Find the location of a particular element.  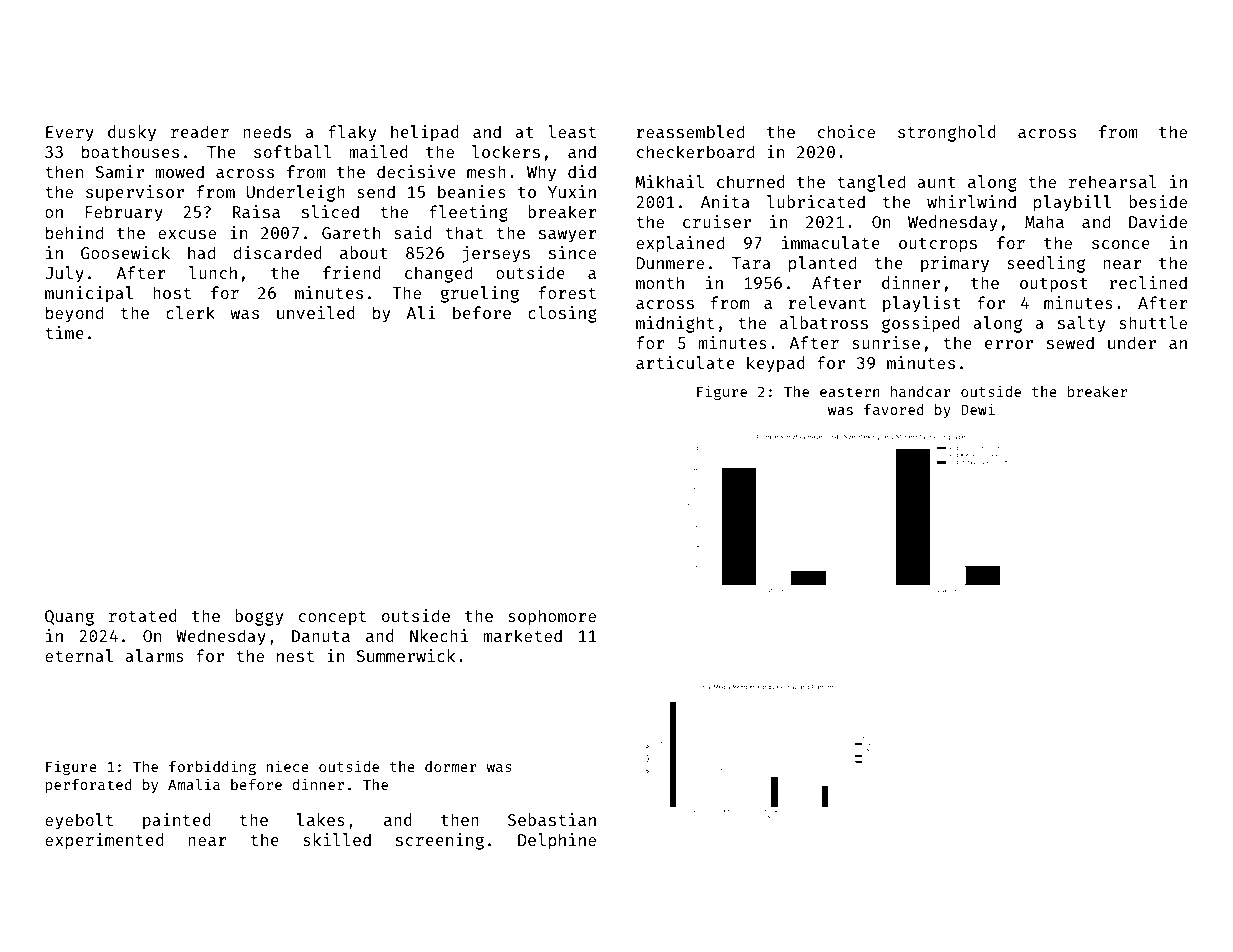

sophomore is located at coordinates (552, 617).
